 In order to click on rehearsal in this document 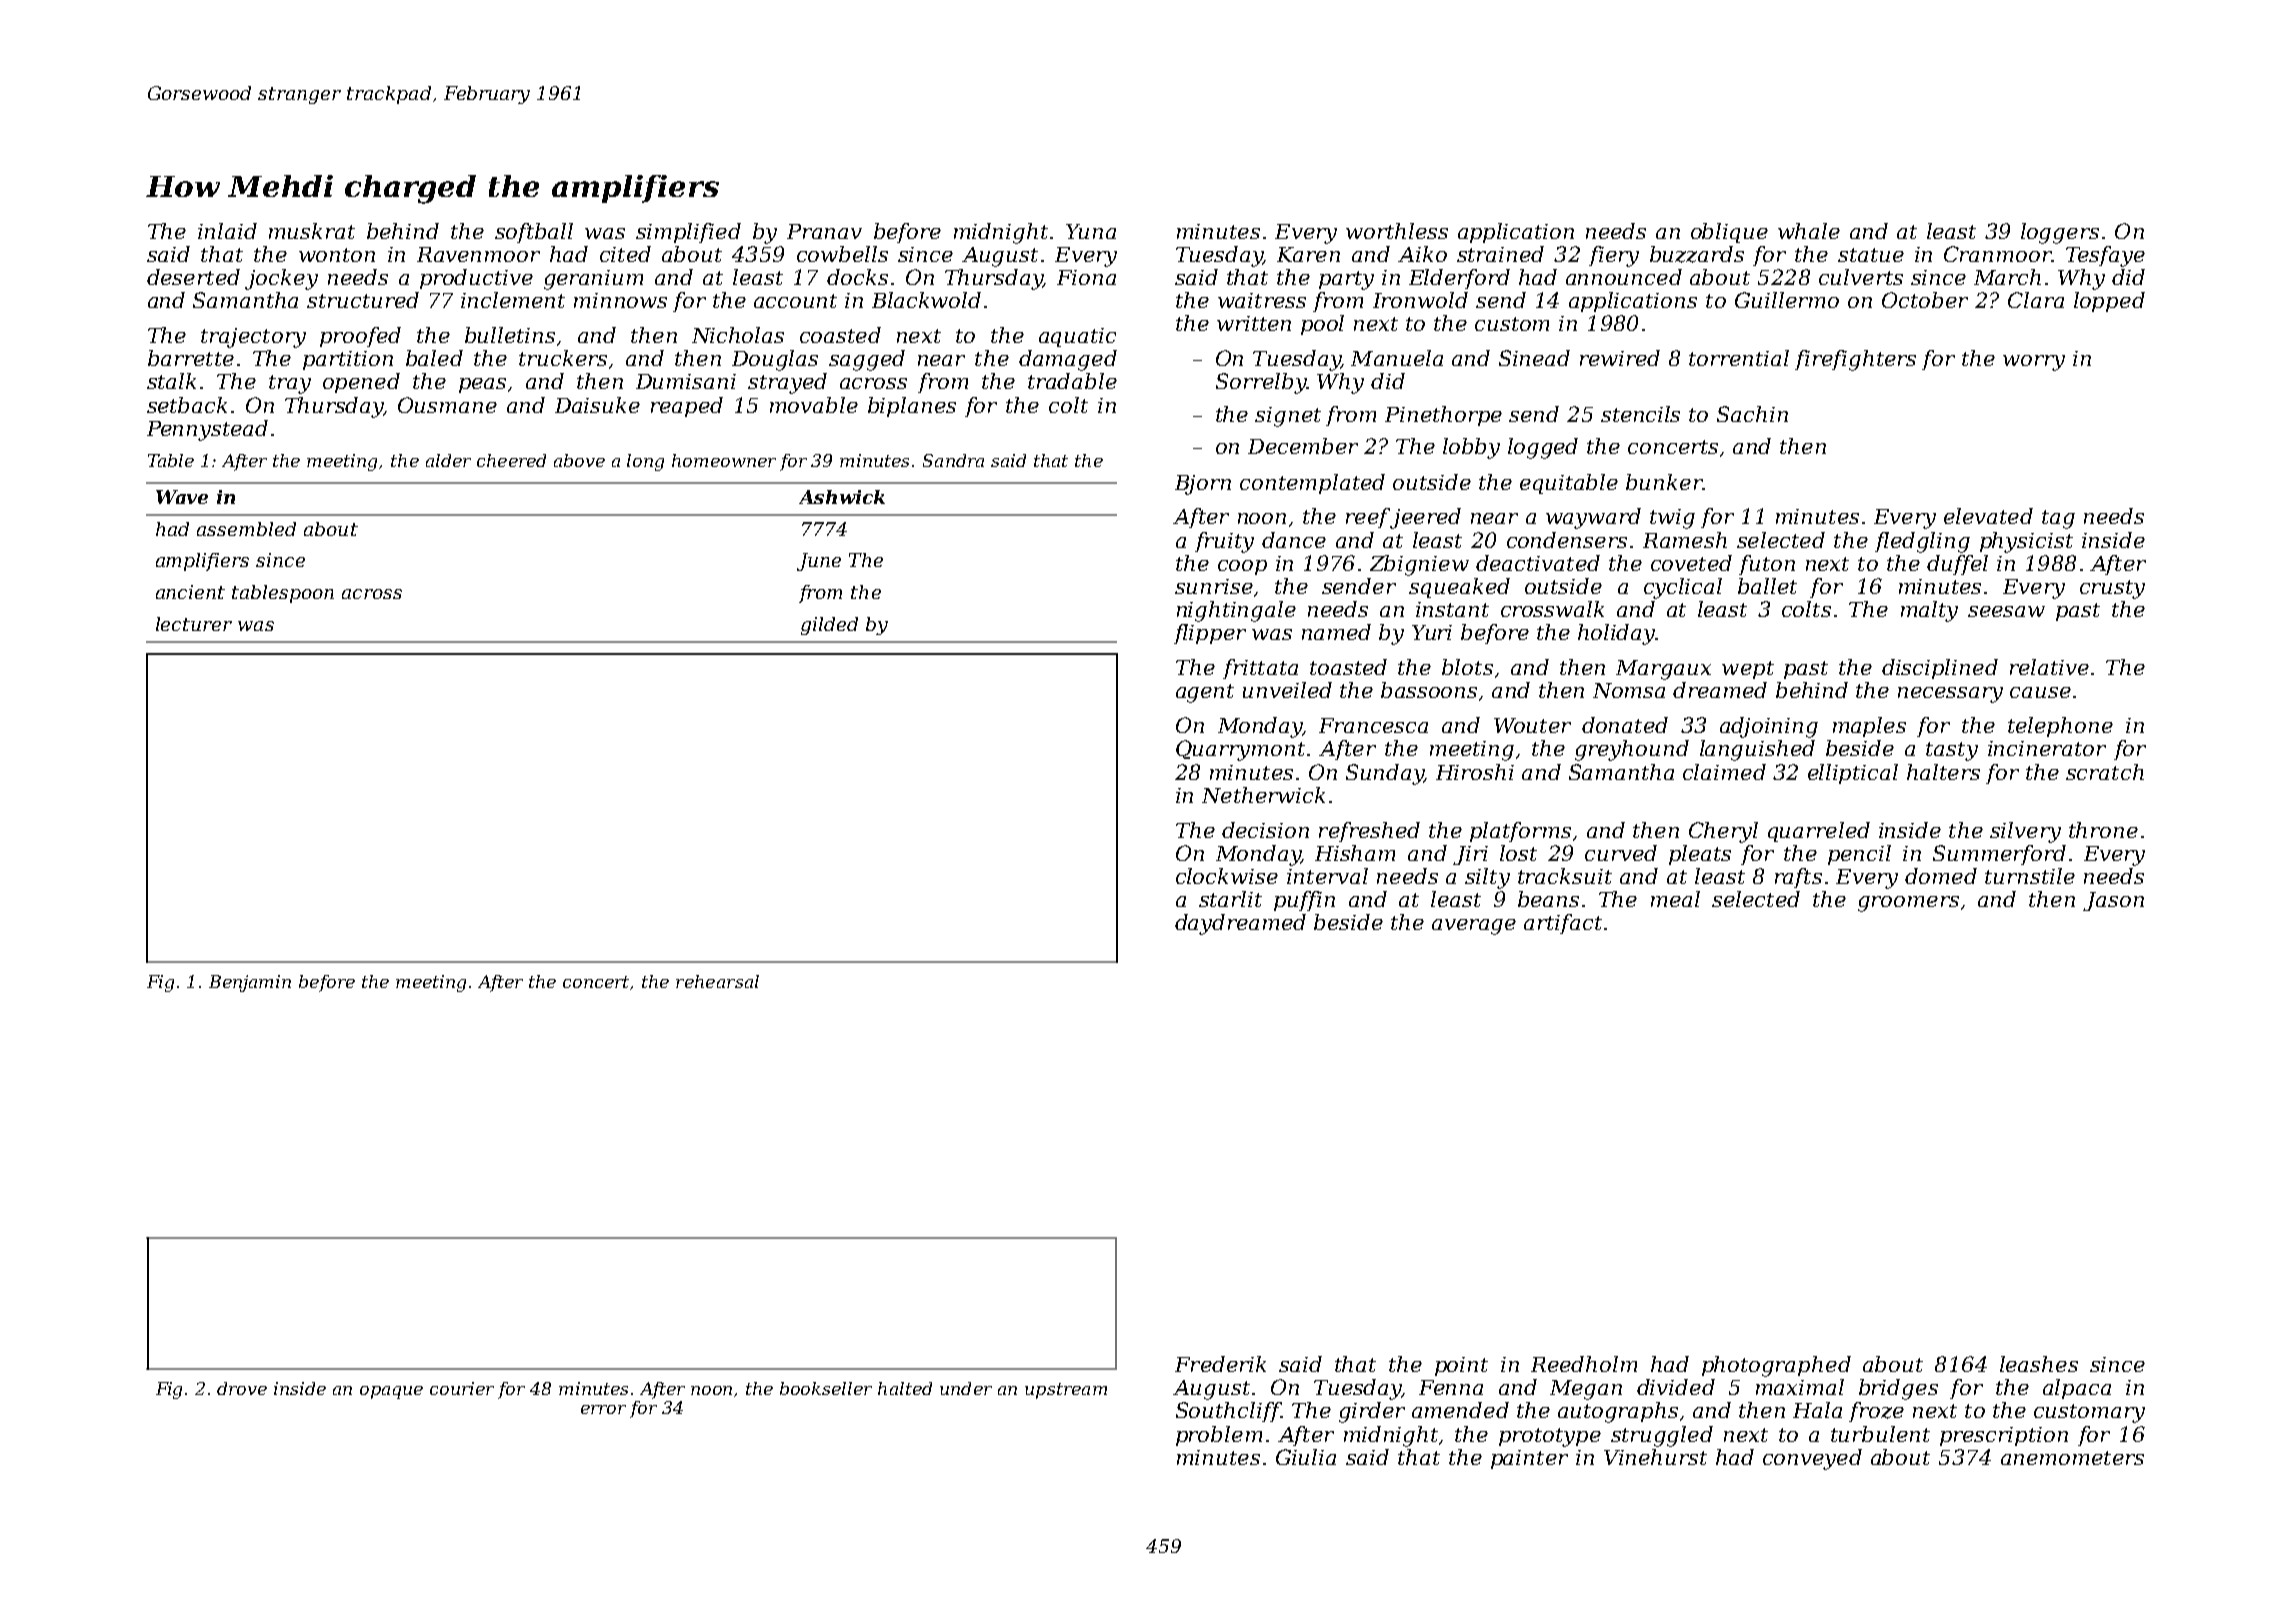, I will do `click(717, 981)`.
